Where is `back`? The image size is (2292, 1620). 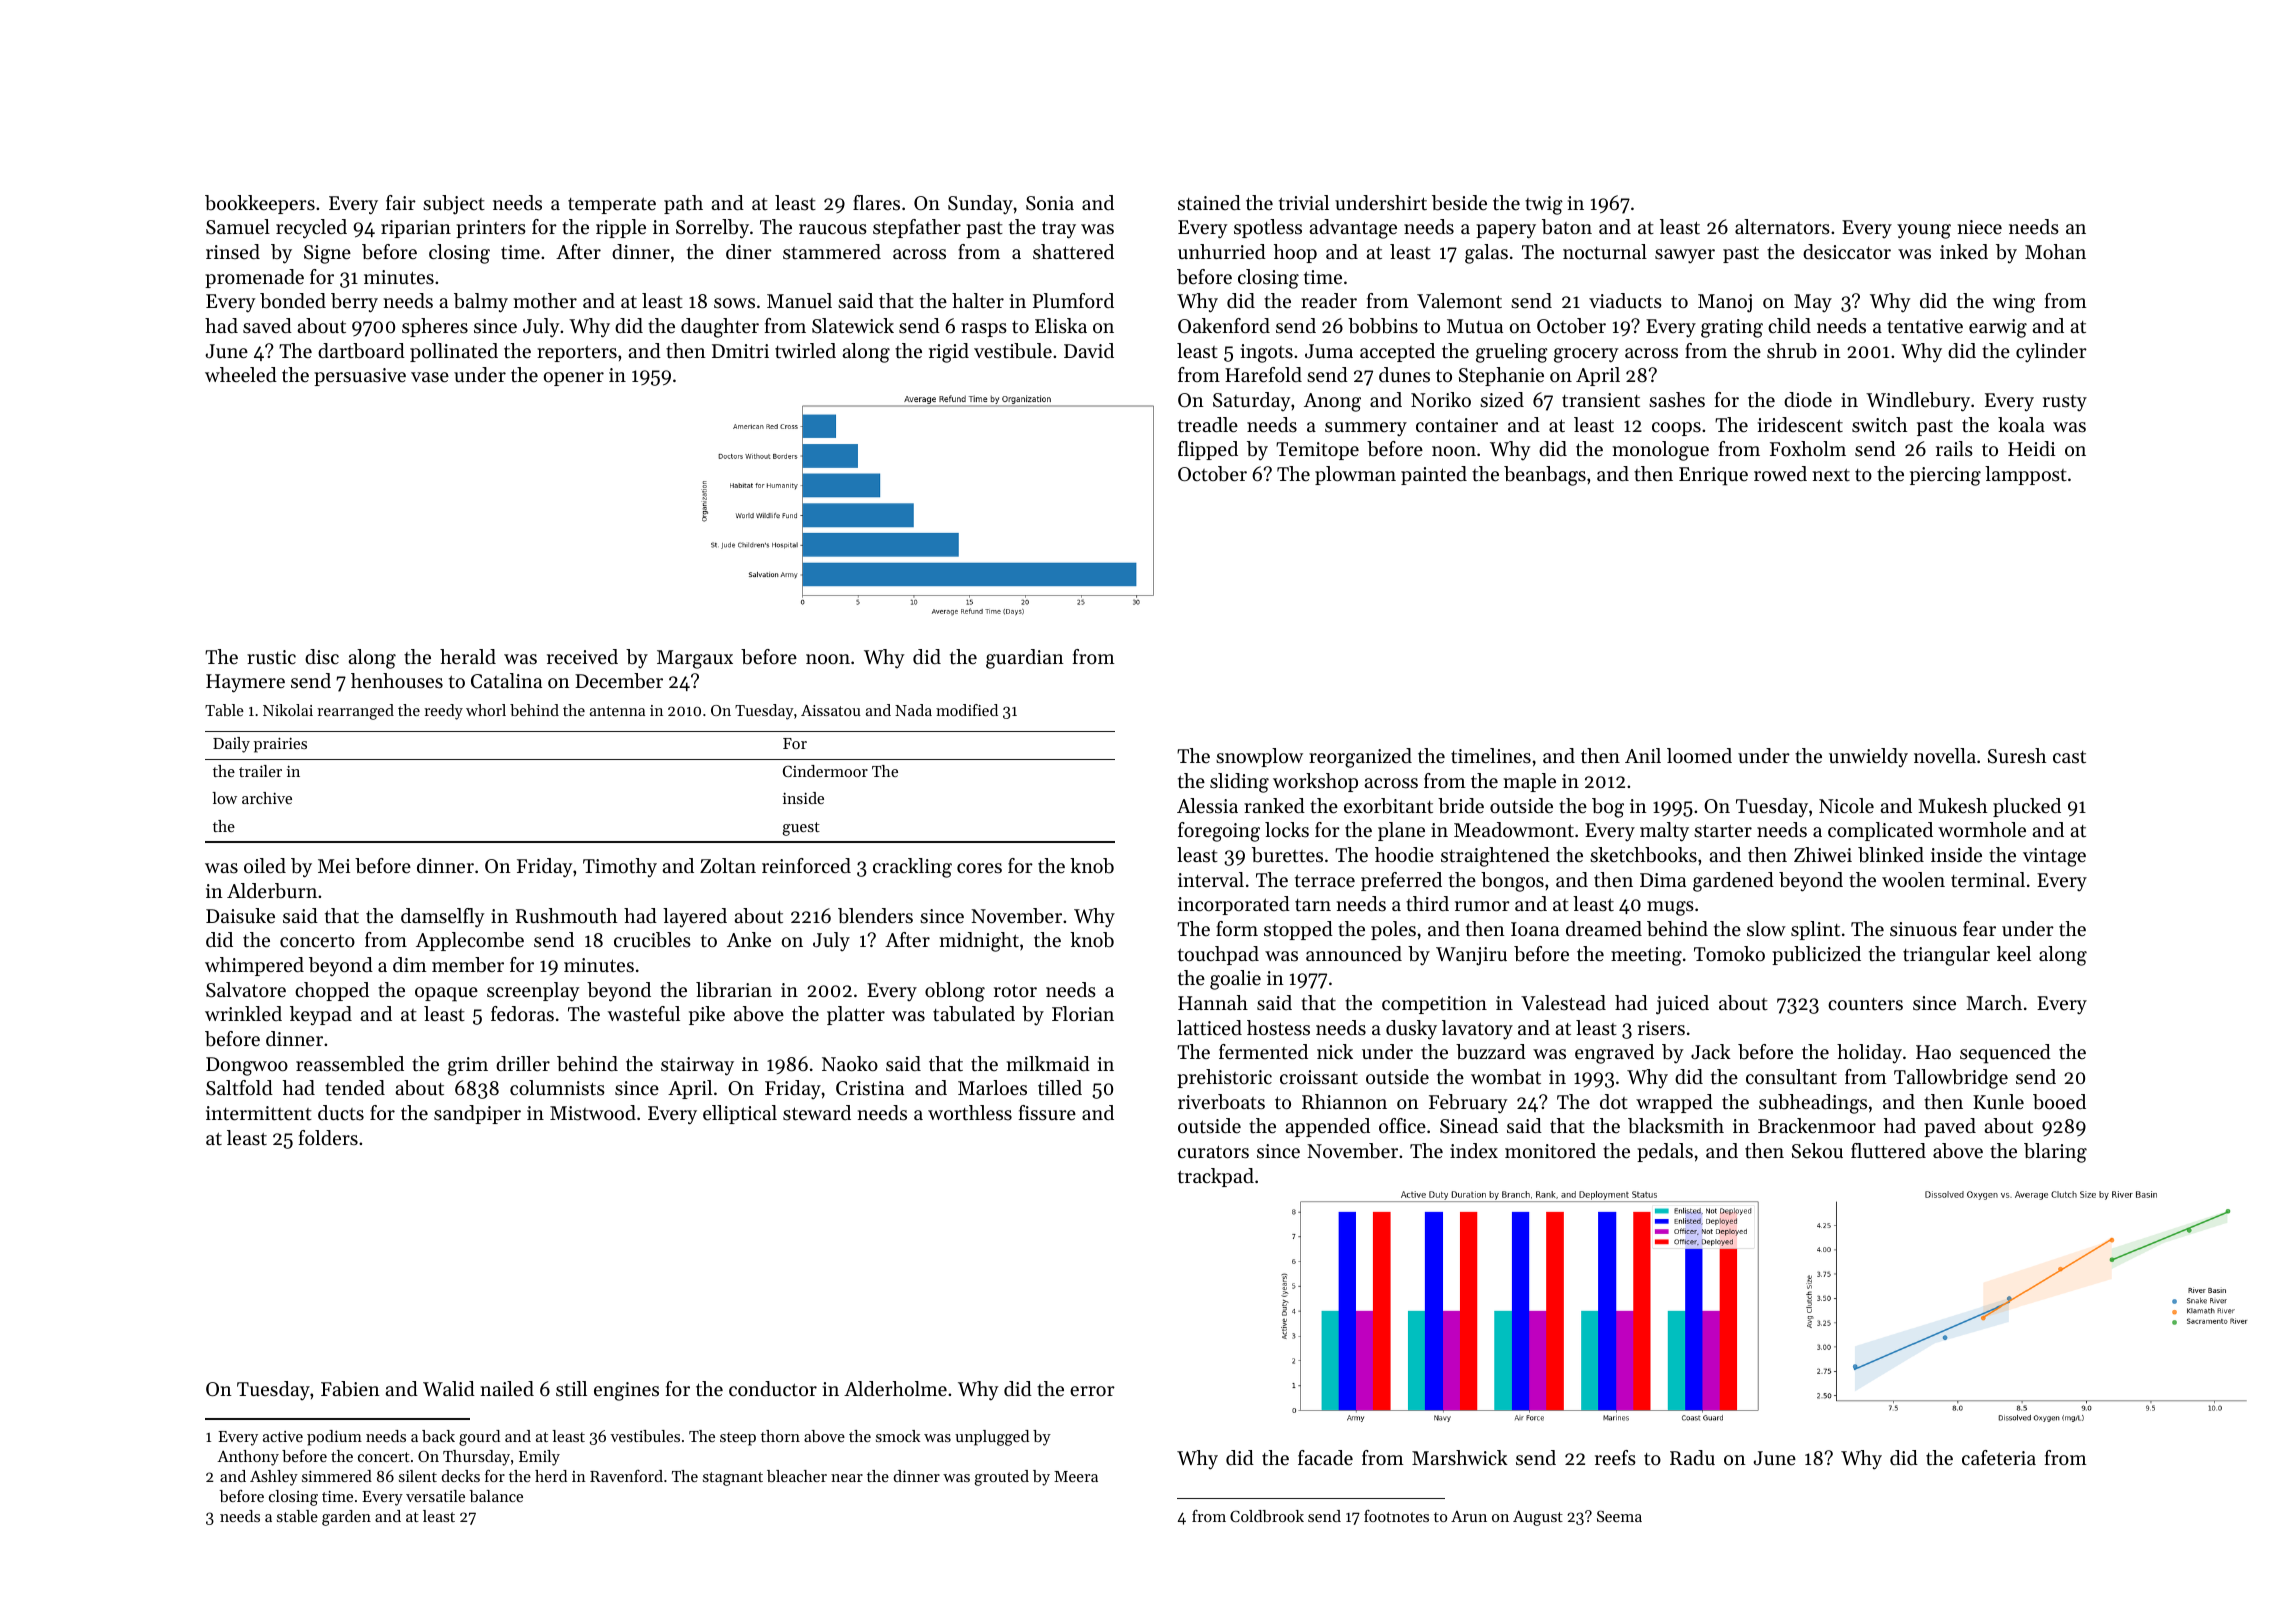
back is located at coordinates (438, 1436).
